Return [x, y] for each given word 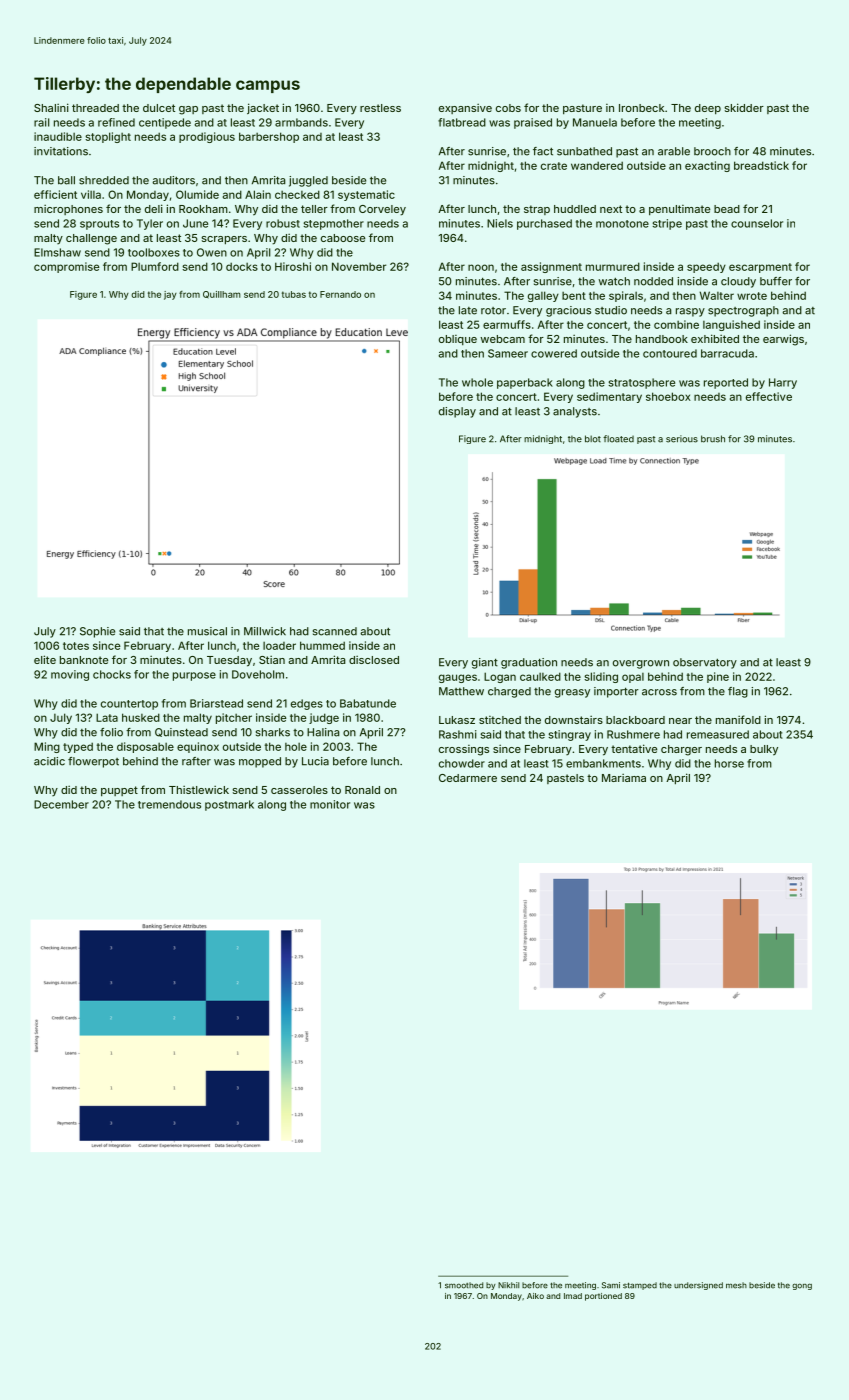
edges [307, 704]
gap [188, 110]
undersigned [698, 1286]
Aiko [535, 1296]
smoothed [464, 1285]
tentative [634, 748]
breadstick [761, 165]
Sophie [97, 632]
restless [380, 108]
